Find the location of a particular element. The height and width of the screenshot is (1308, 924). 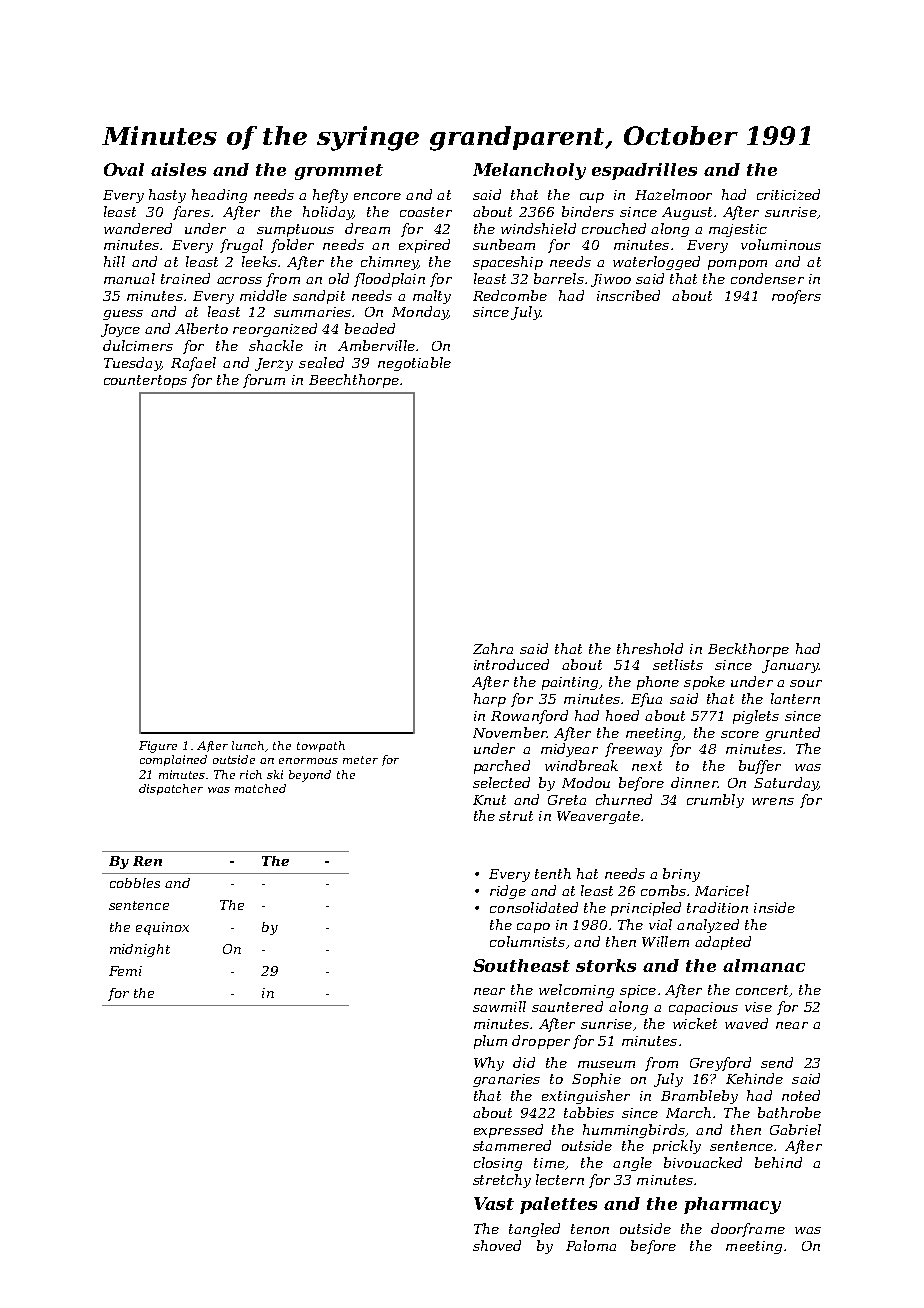

roofers is located at coordinates (796, 297).
